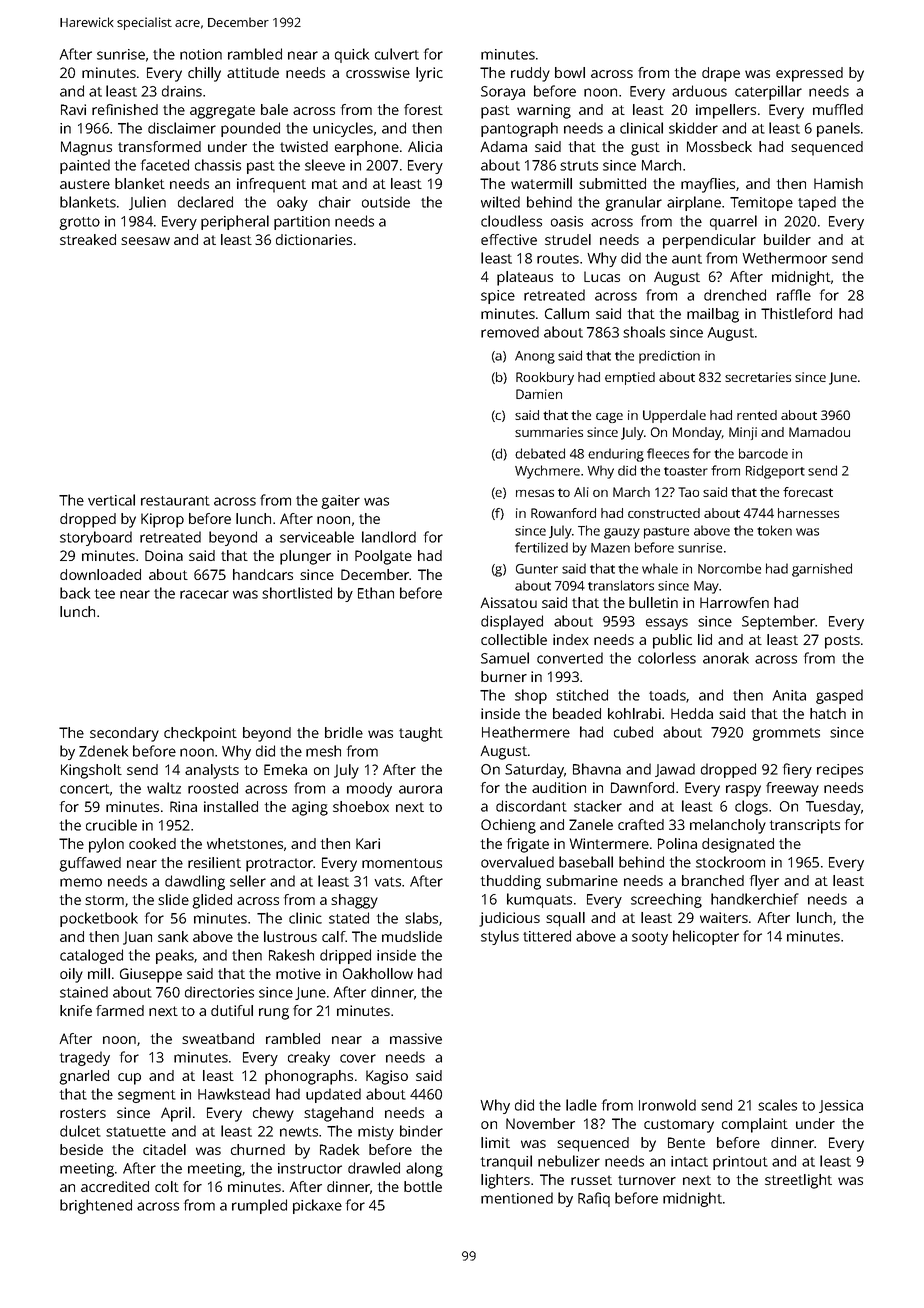 The image size is (924, 1308). Describe the element at coordinates (650, 938) in the document. I see `sooty` at that location.
